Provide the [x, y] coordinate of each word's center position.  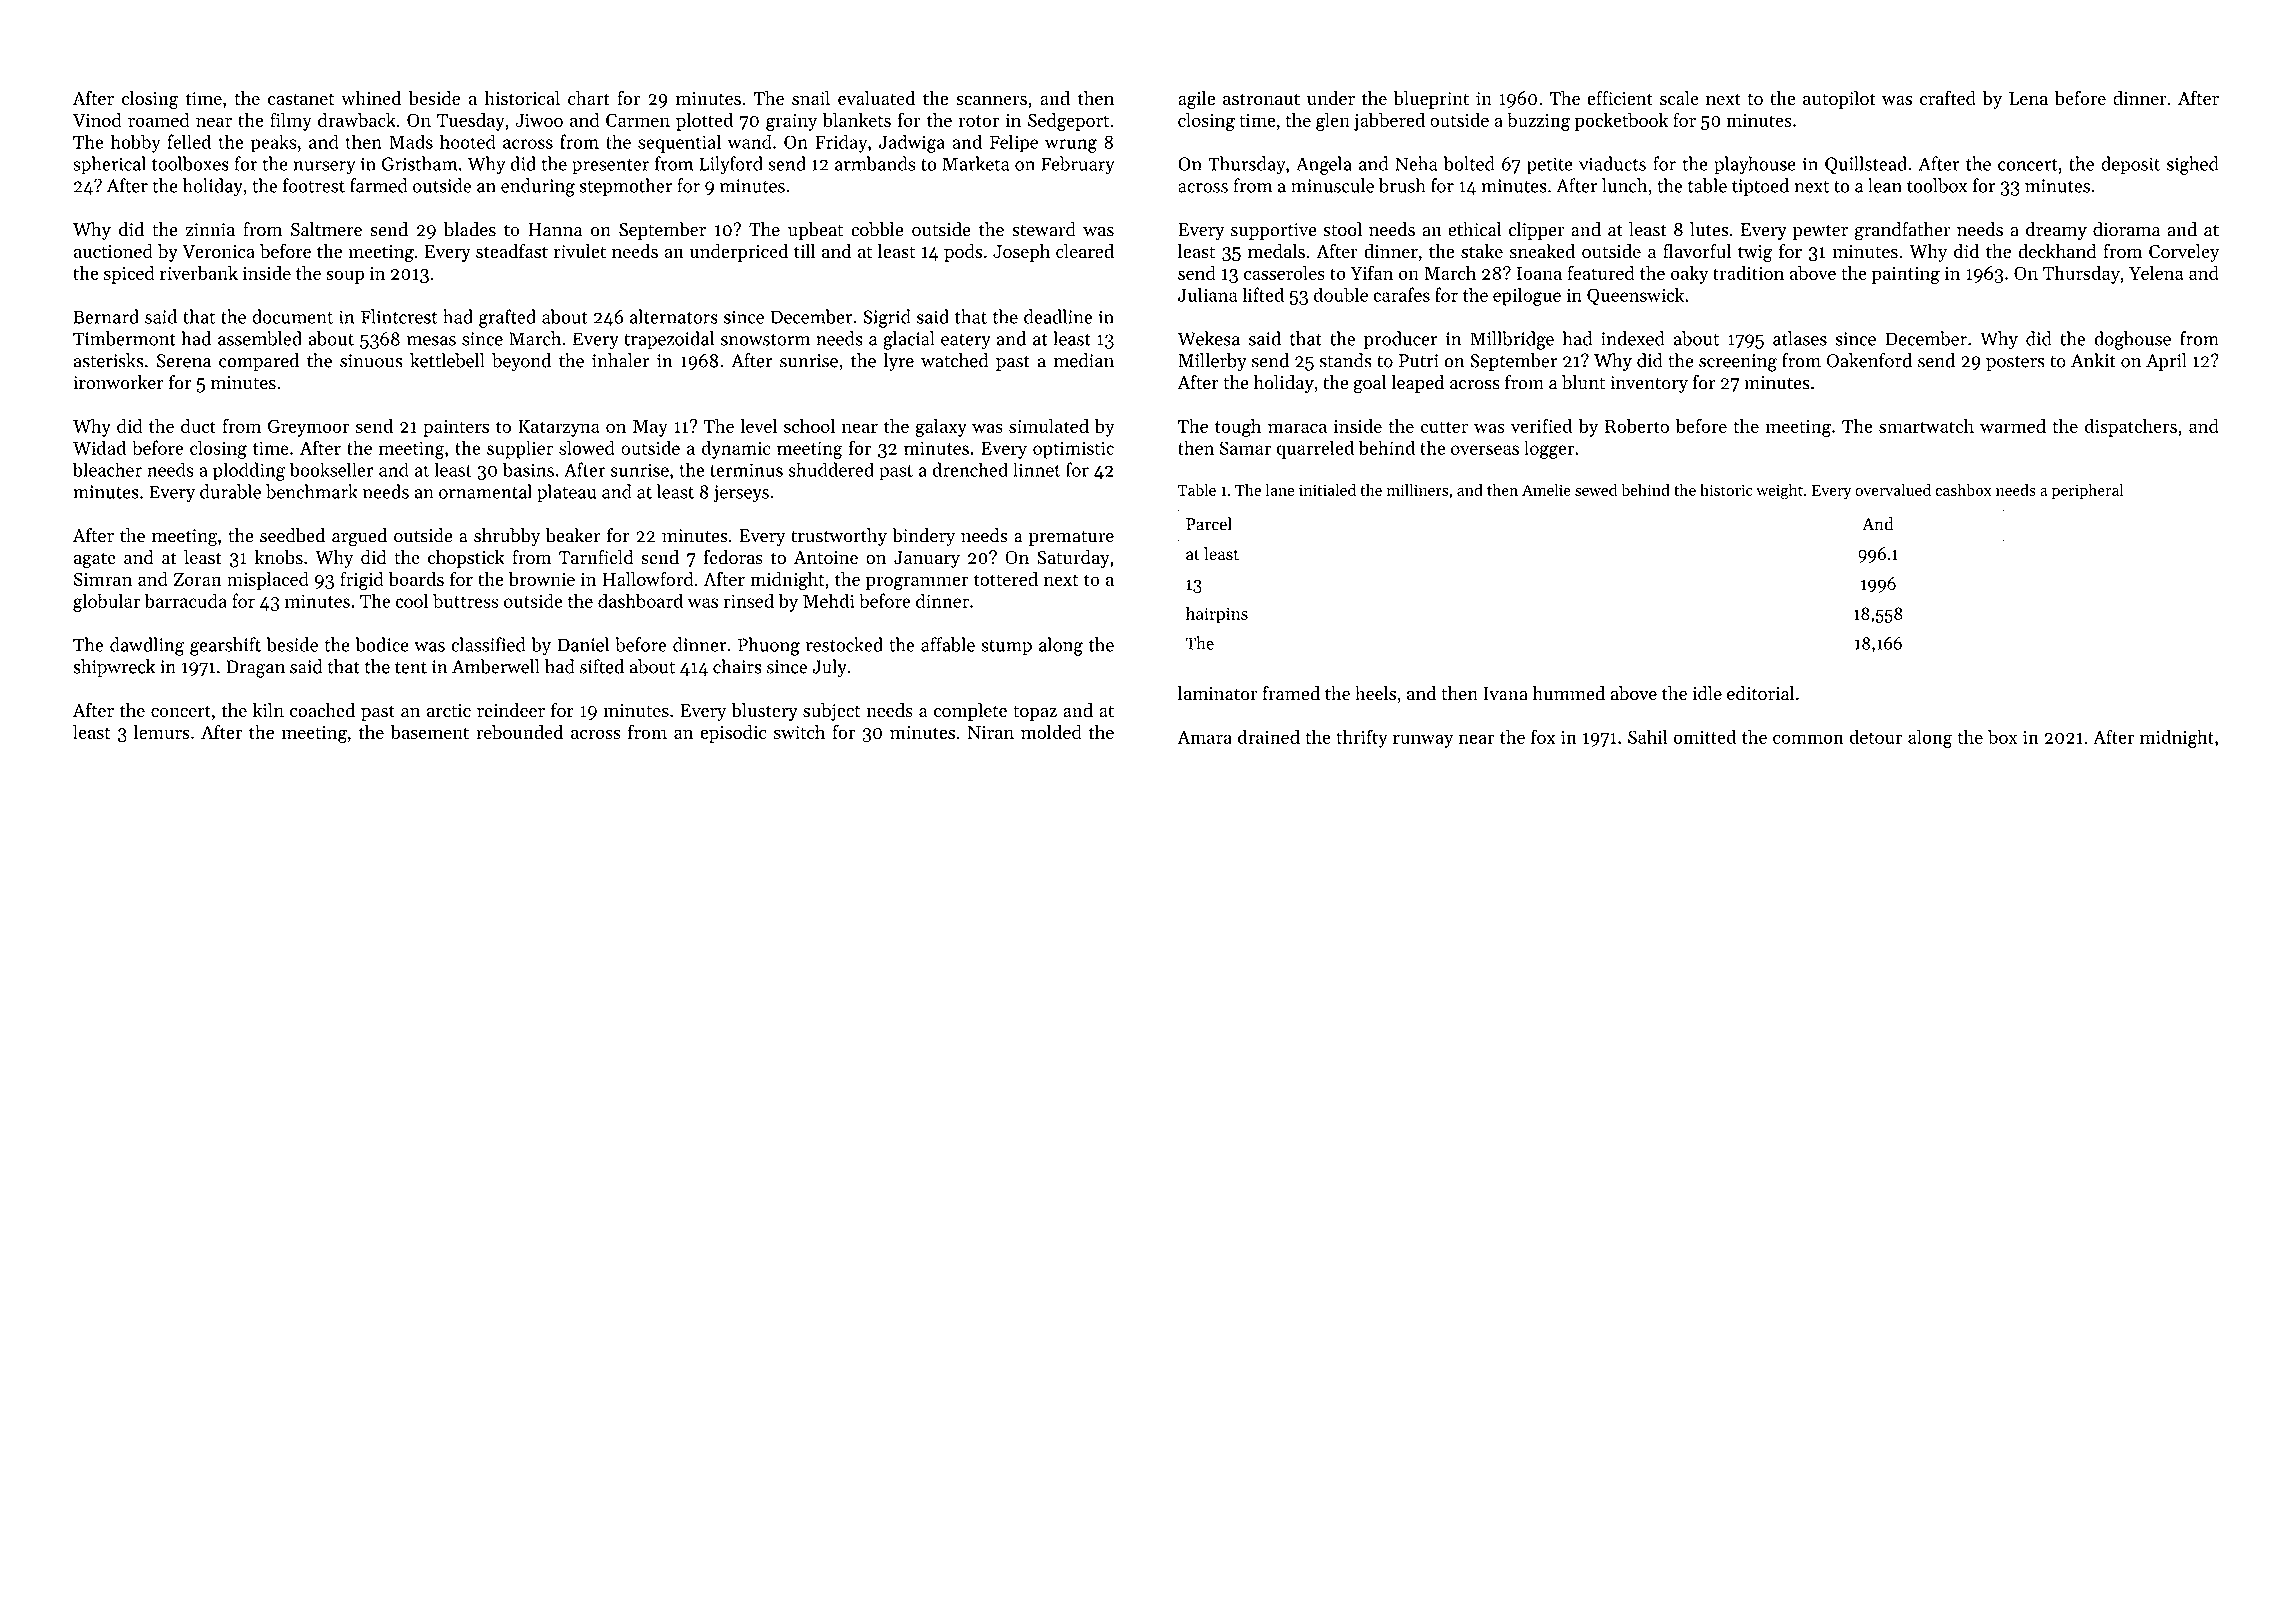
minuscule [1332, 185]
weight [1779, 491]
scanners [991, 100]
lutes [1709, 229]
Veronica [218, 251]
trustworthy [839, 537]
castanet [301, 99]
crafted [1948, 97]
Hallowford [648, 578]
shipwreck [114, 668]
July [829, 668]
